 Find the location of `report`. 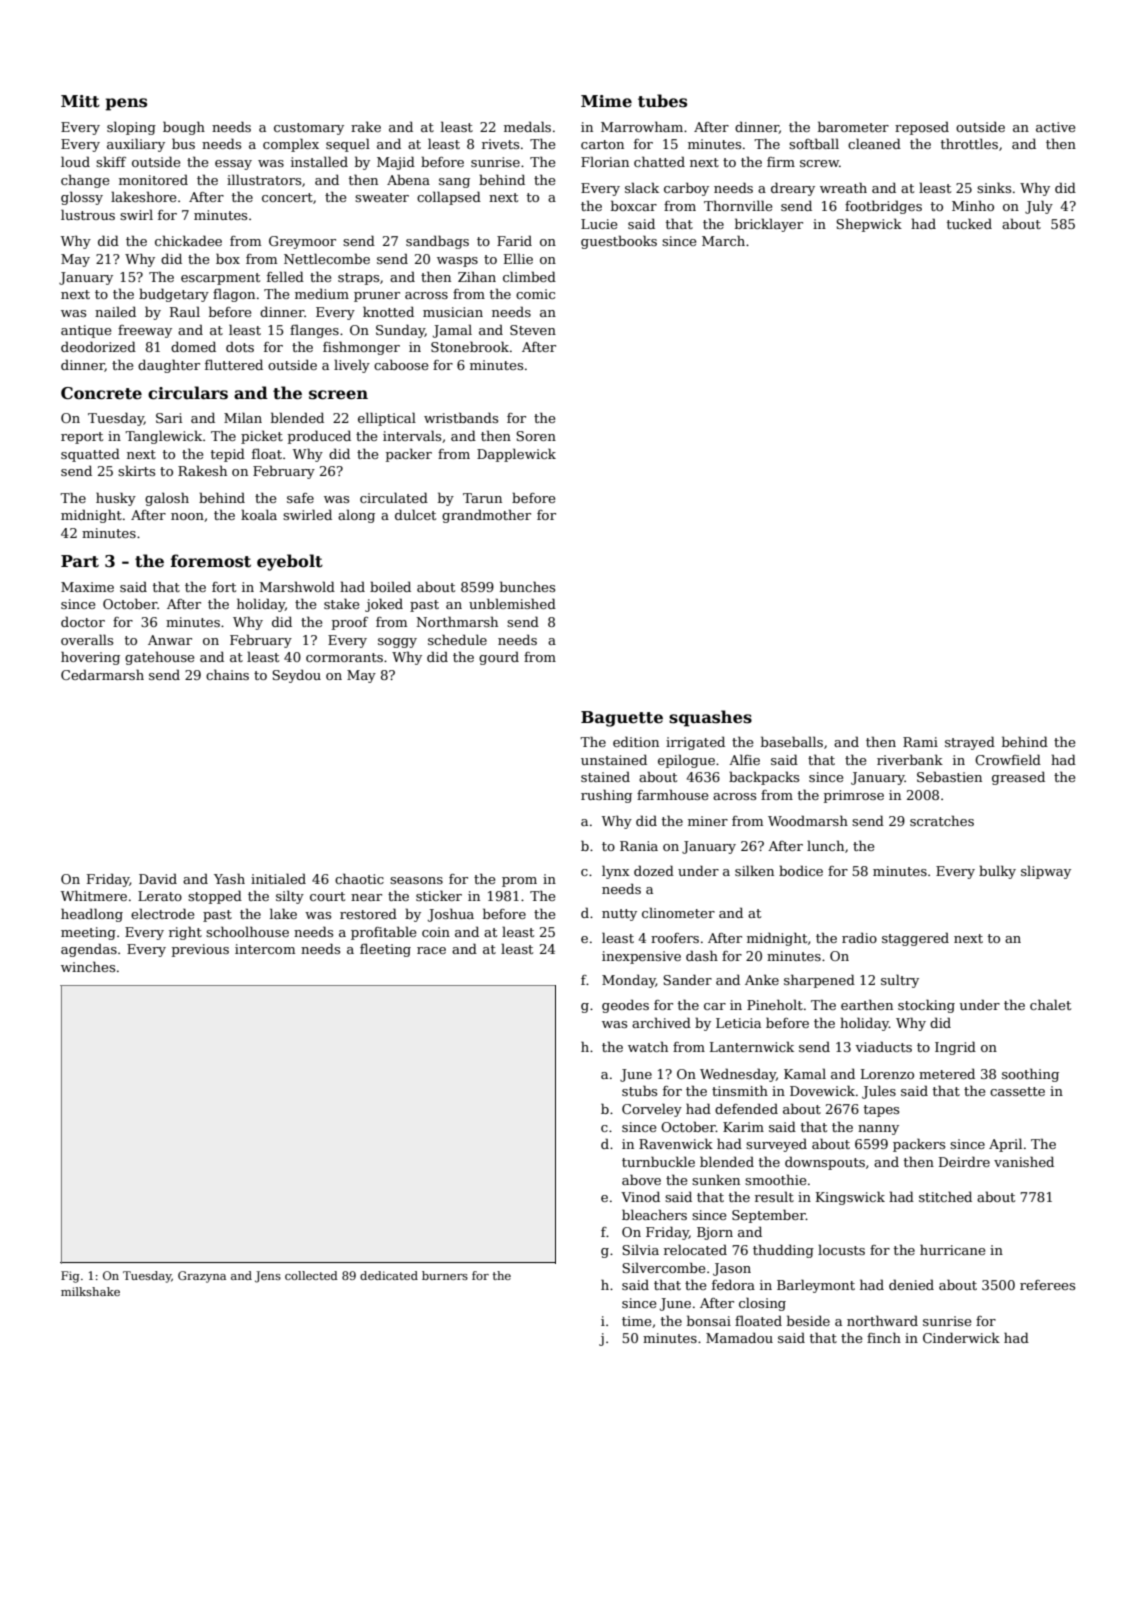

report is located at coordinates (82, 438).
